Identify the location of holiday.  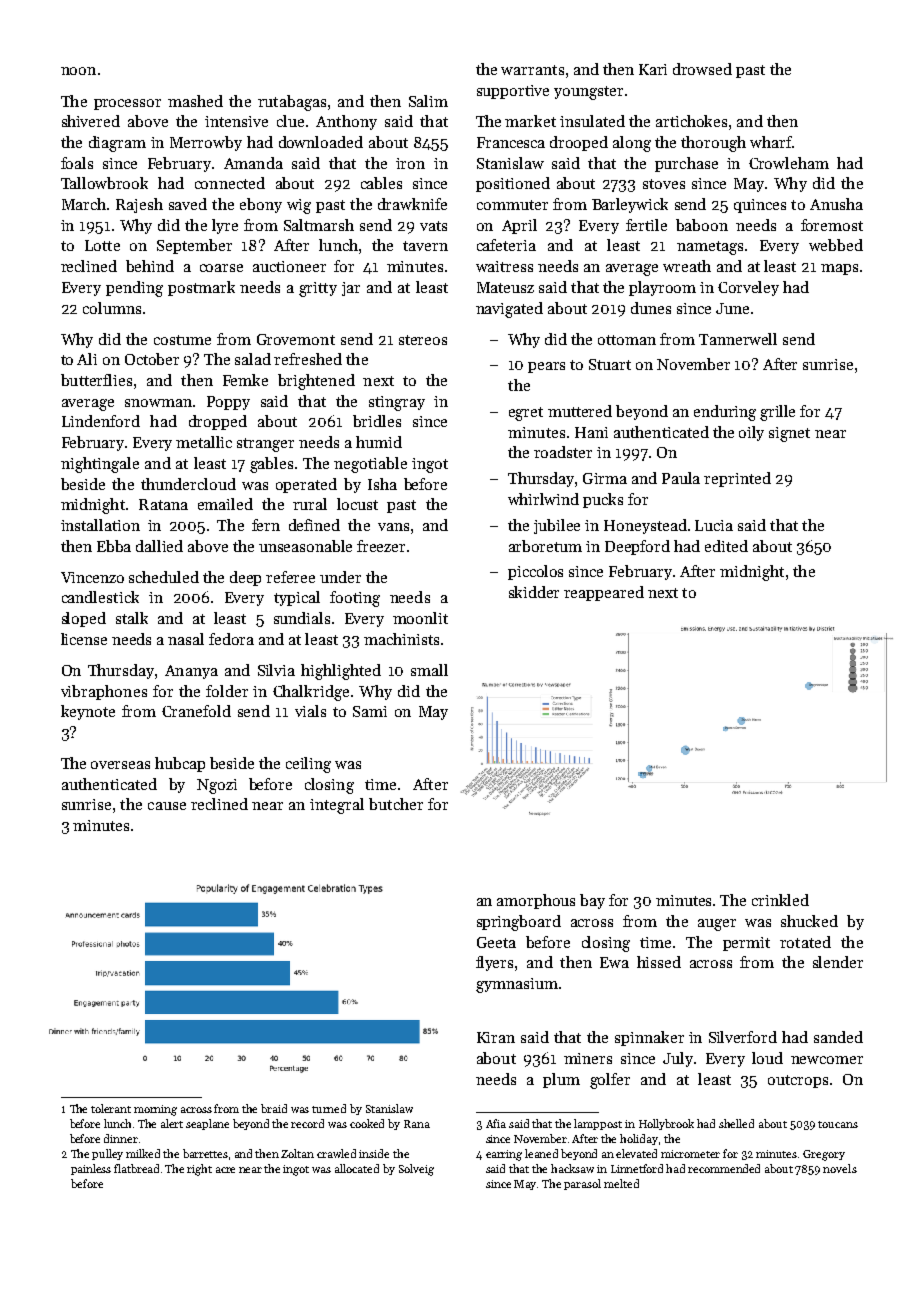
(639, 1139).
